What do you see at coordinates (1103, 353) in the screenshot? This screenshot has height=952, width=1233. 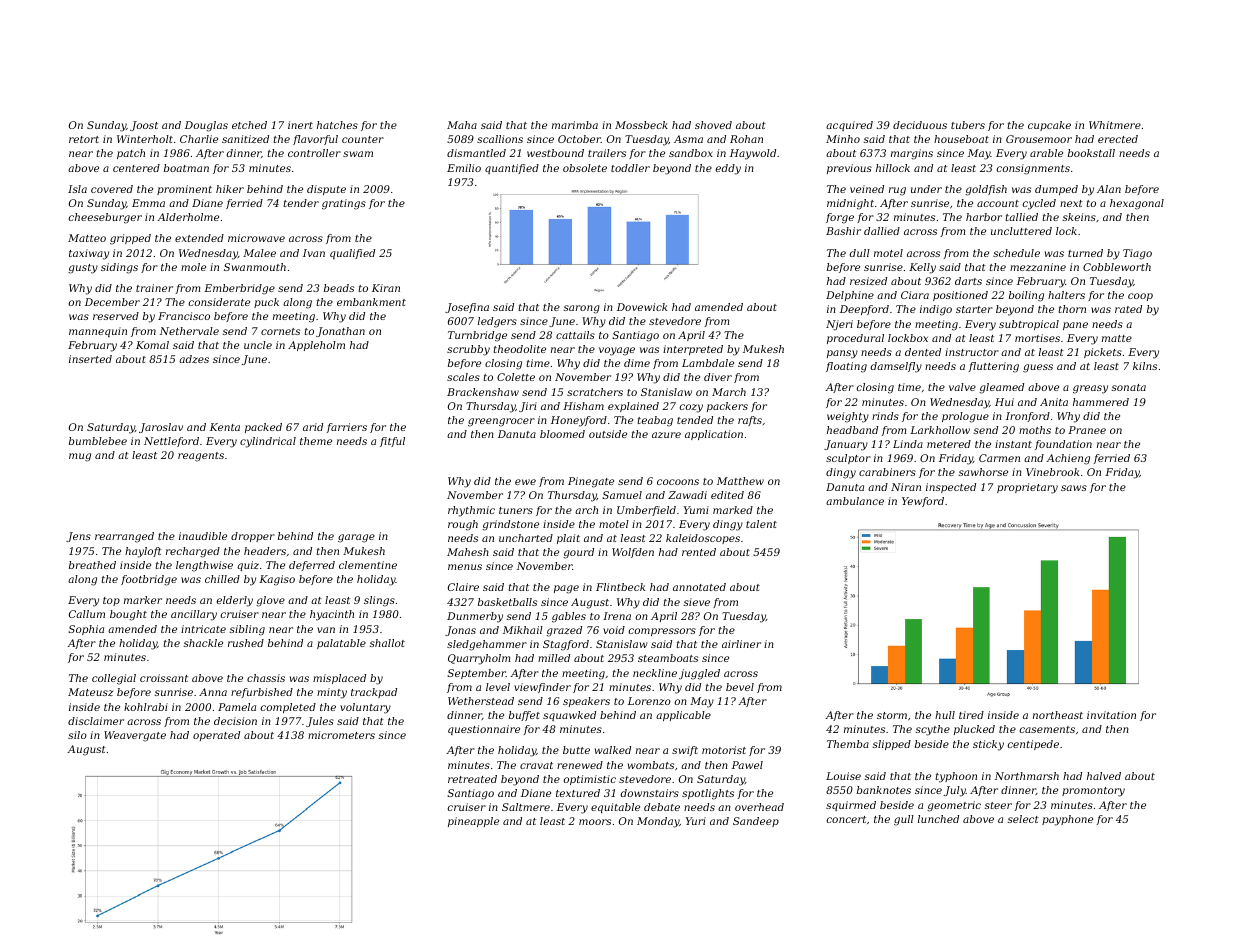 I see `pickets` at bounding box center [1103, 353].
